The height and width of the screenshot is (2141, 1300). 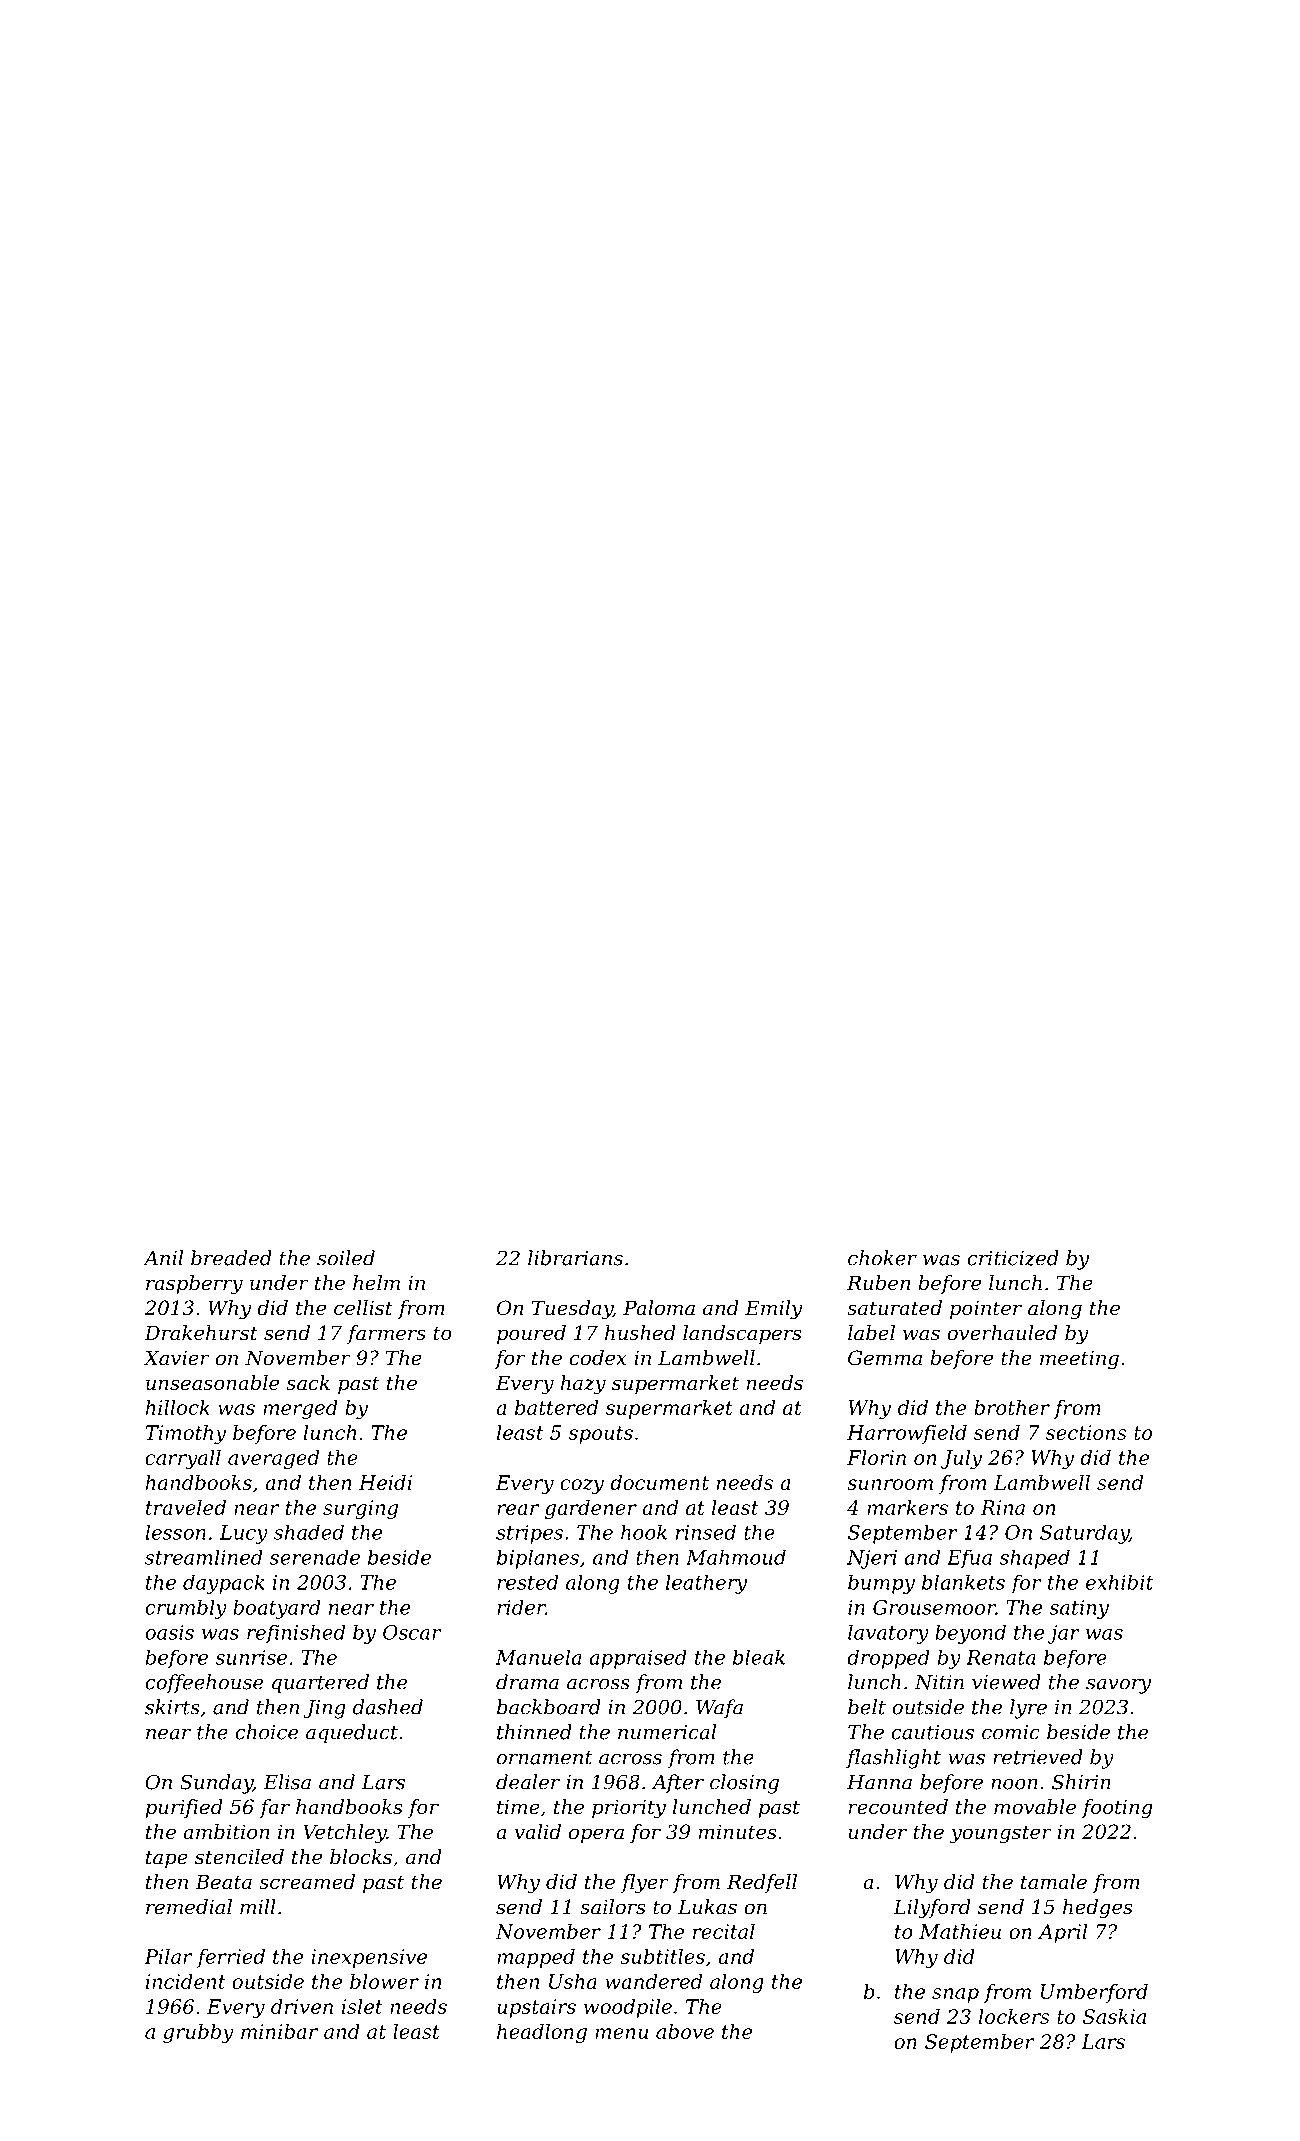 What do you see at coordinates (659, 1482) in the screenshot?
I see `document` at bounding box center [659, 1482].
